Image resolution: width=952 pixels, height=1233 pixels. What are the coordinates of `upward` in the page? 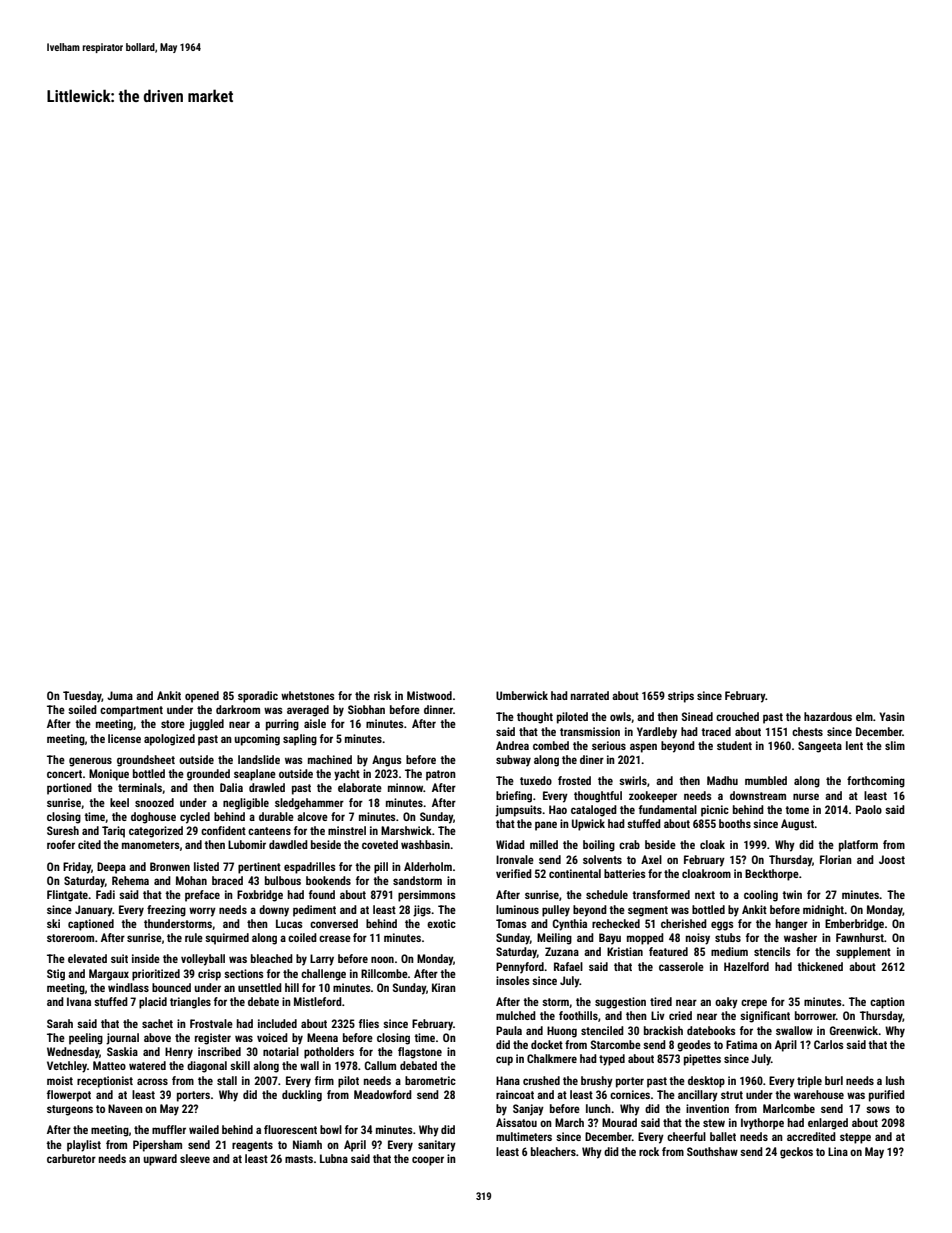 It's located at (160, 1160).
